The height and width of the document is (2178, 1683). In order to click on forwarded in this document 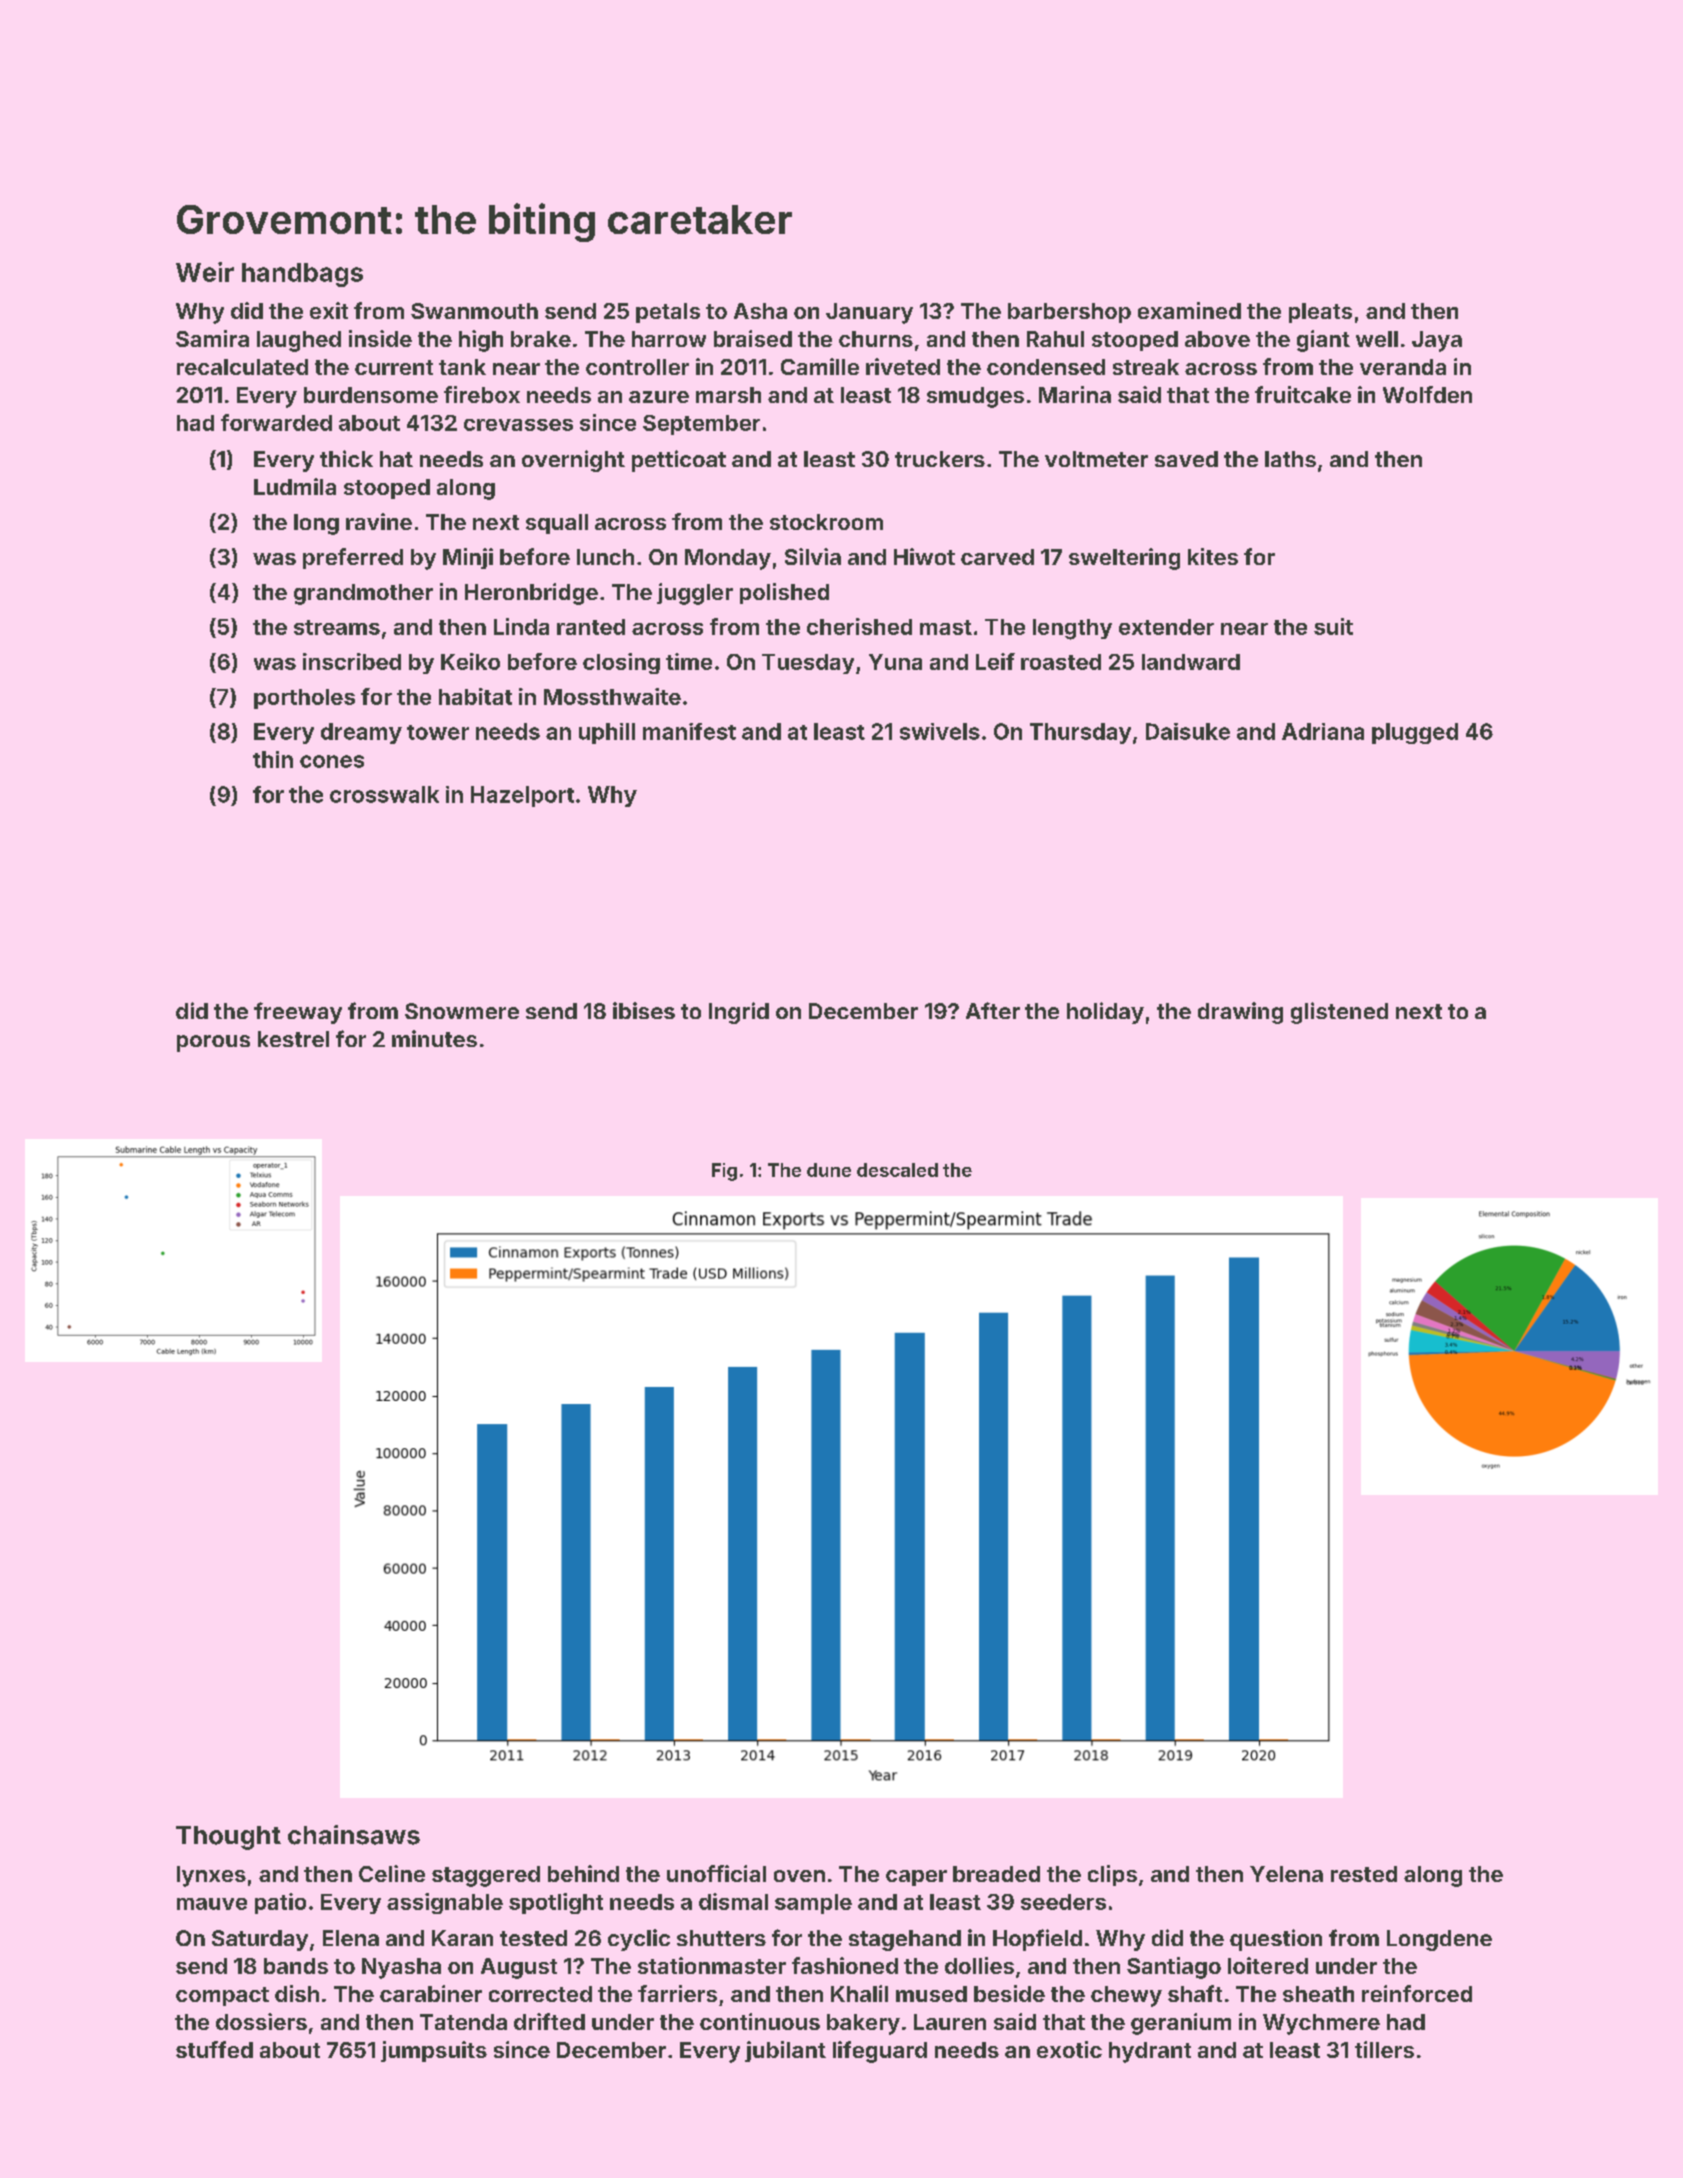, I will do `click(276, 422)`.
